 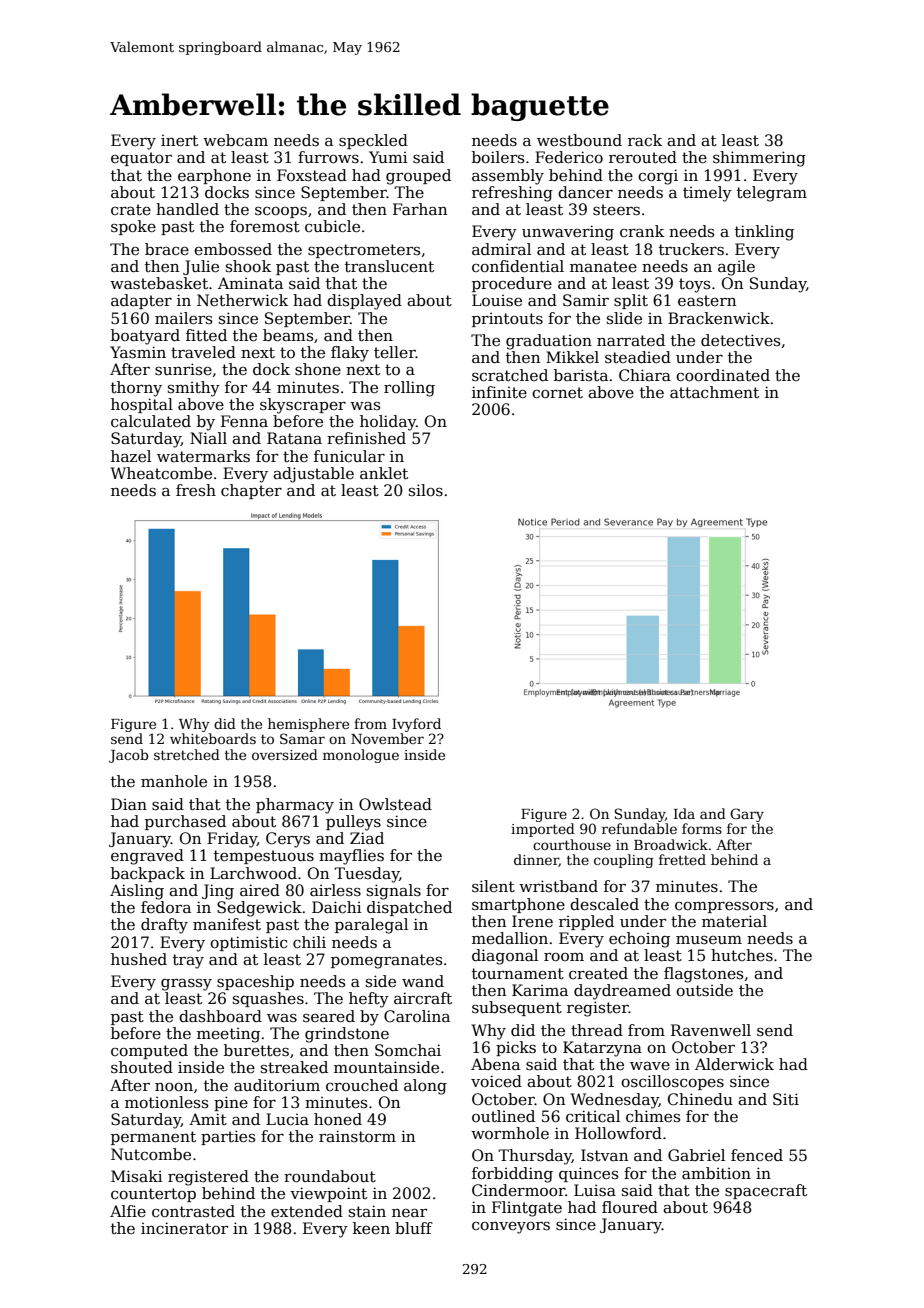 What do you see at coordinates (511, 1228) in the document?
I see `conveyors` at bounding box center [511, 1228].
